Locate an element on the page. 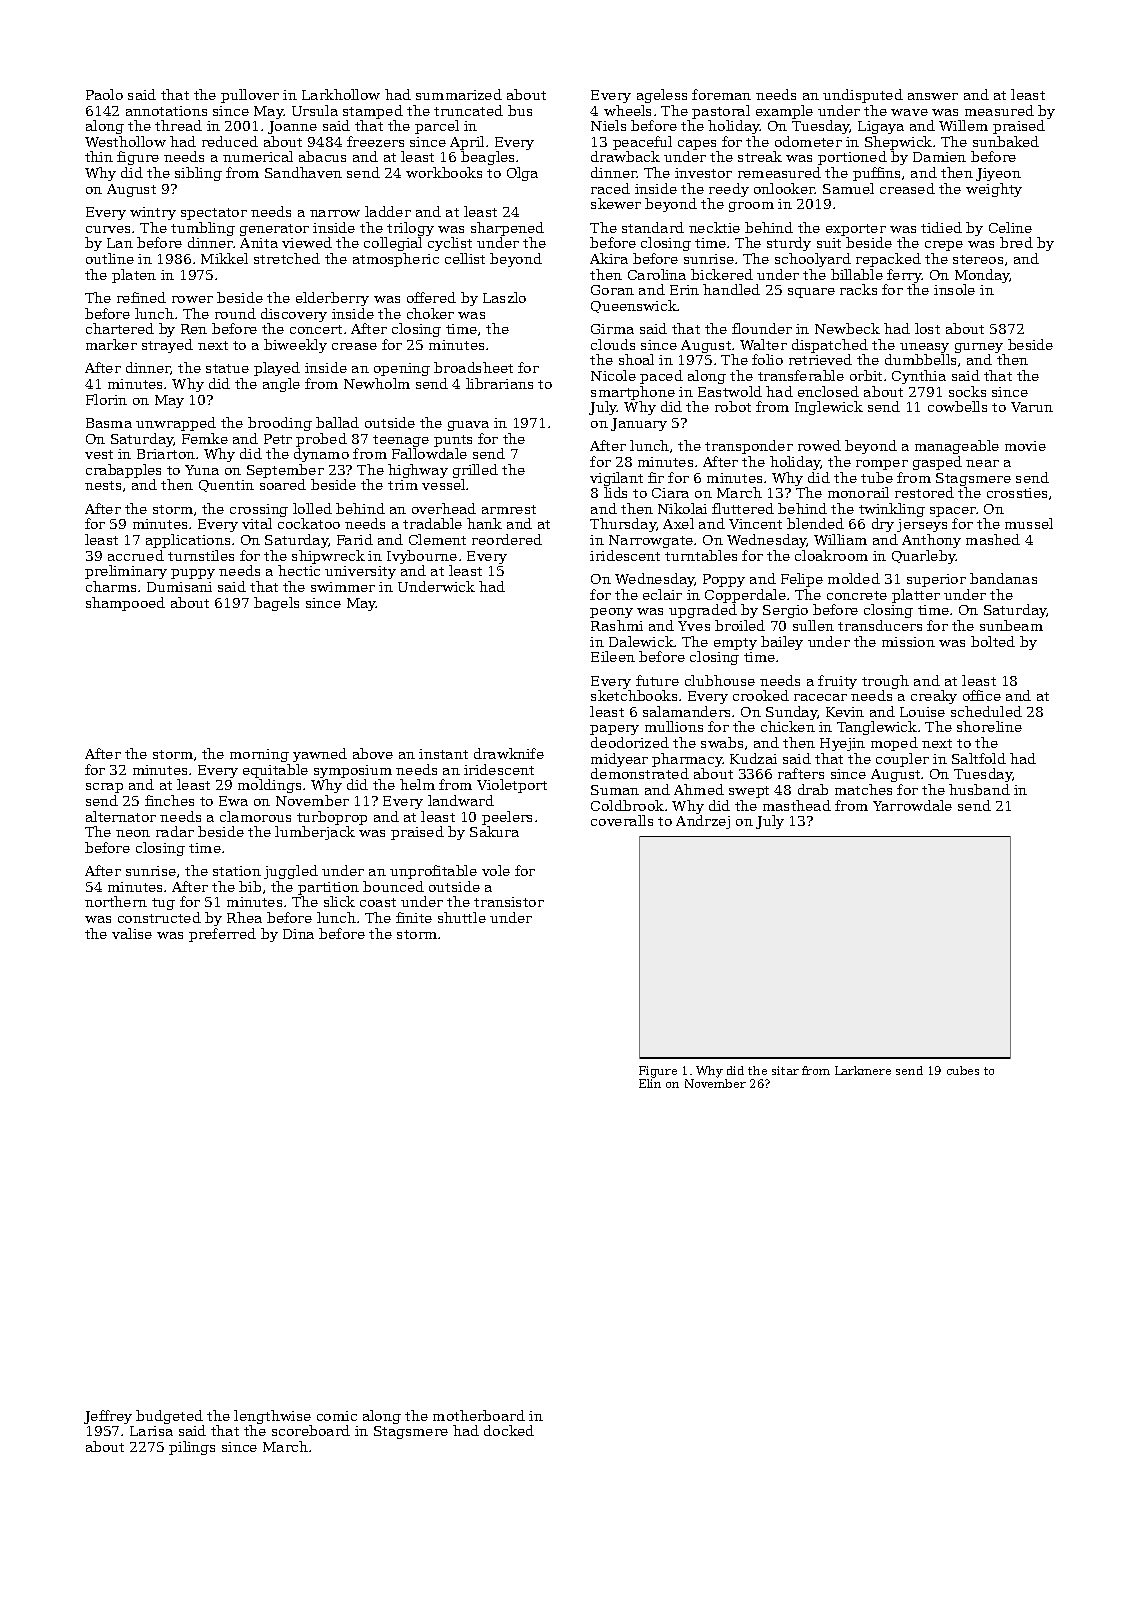  superior is located at coordinates (936, 580).
